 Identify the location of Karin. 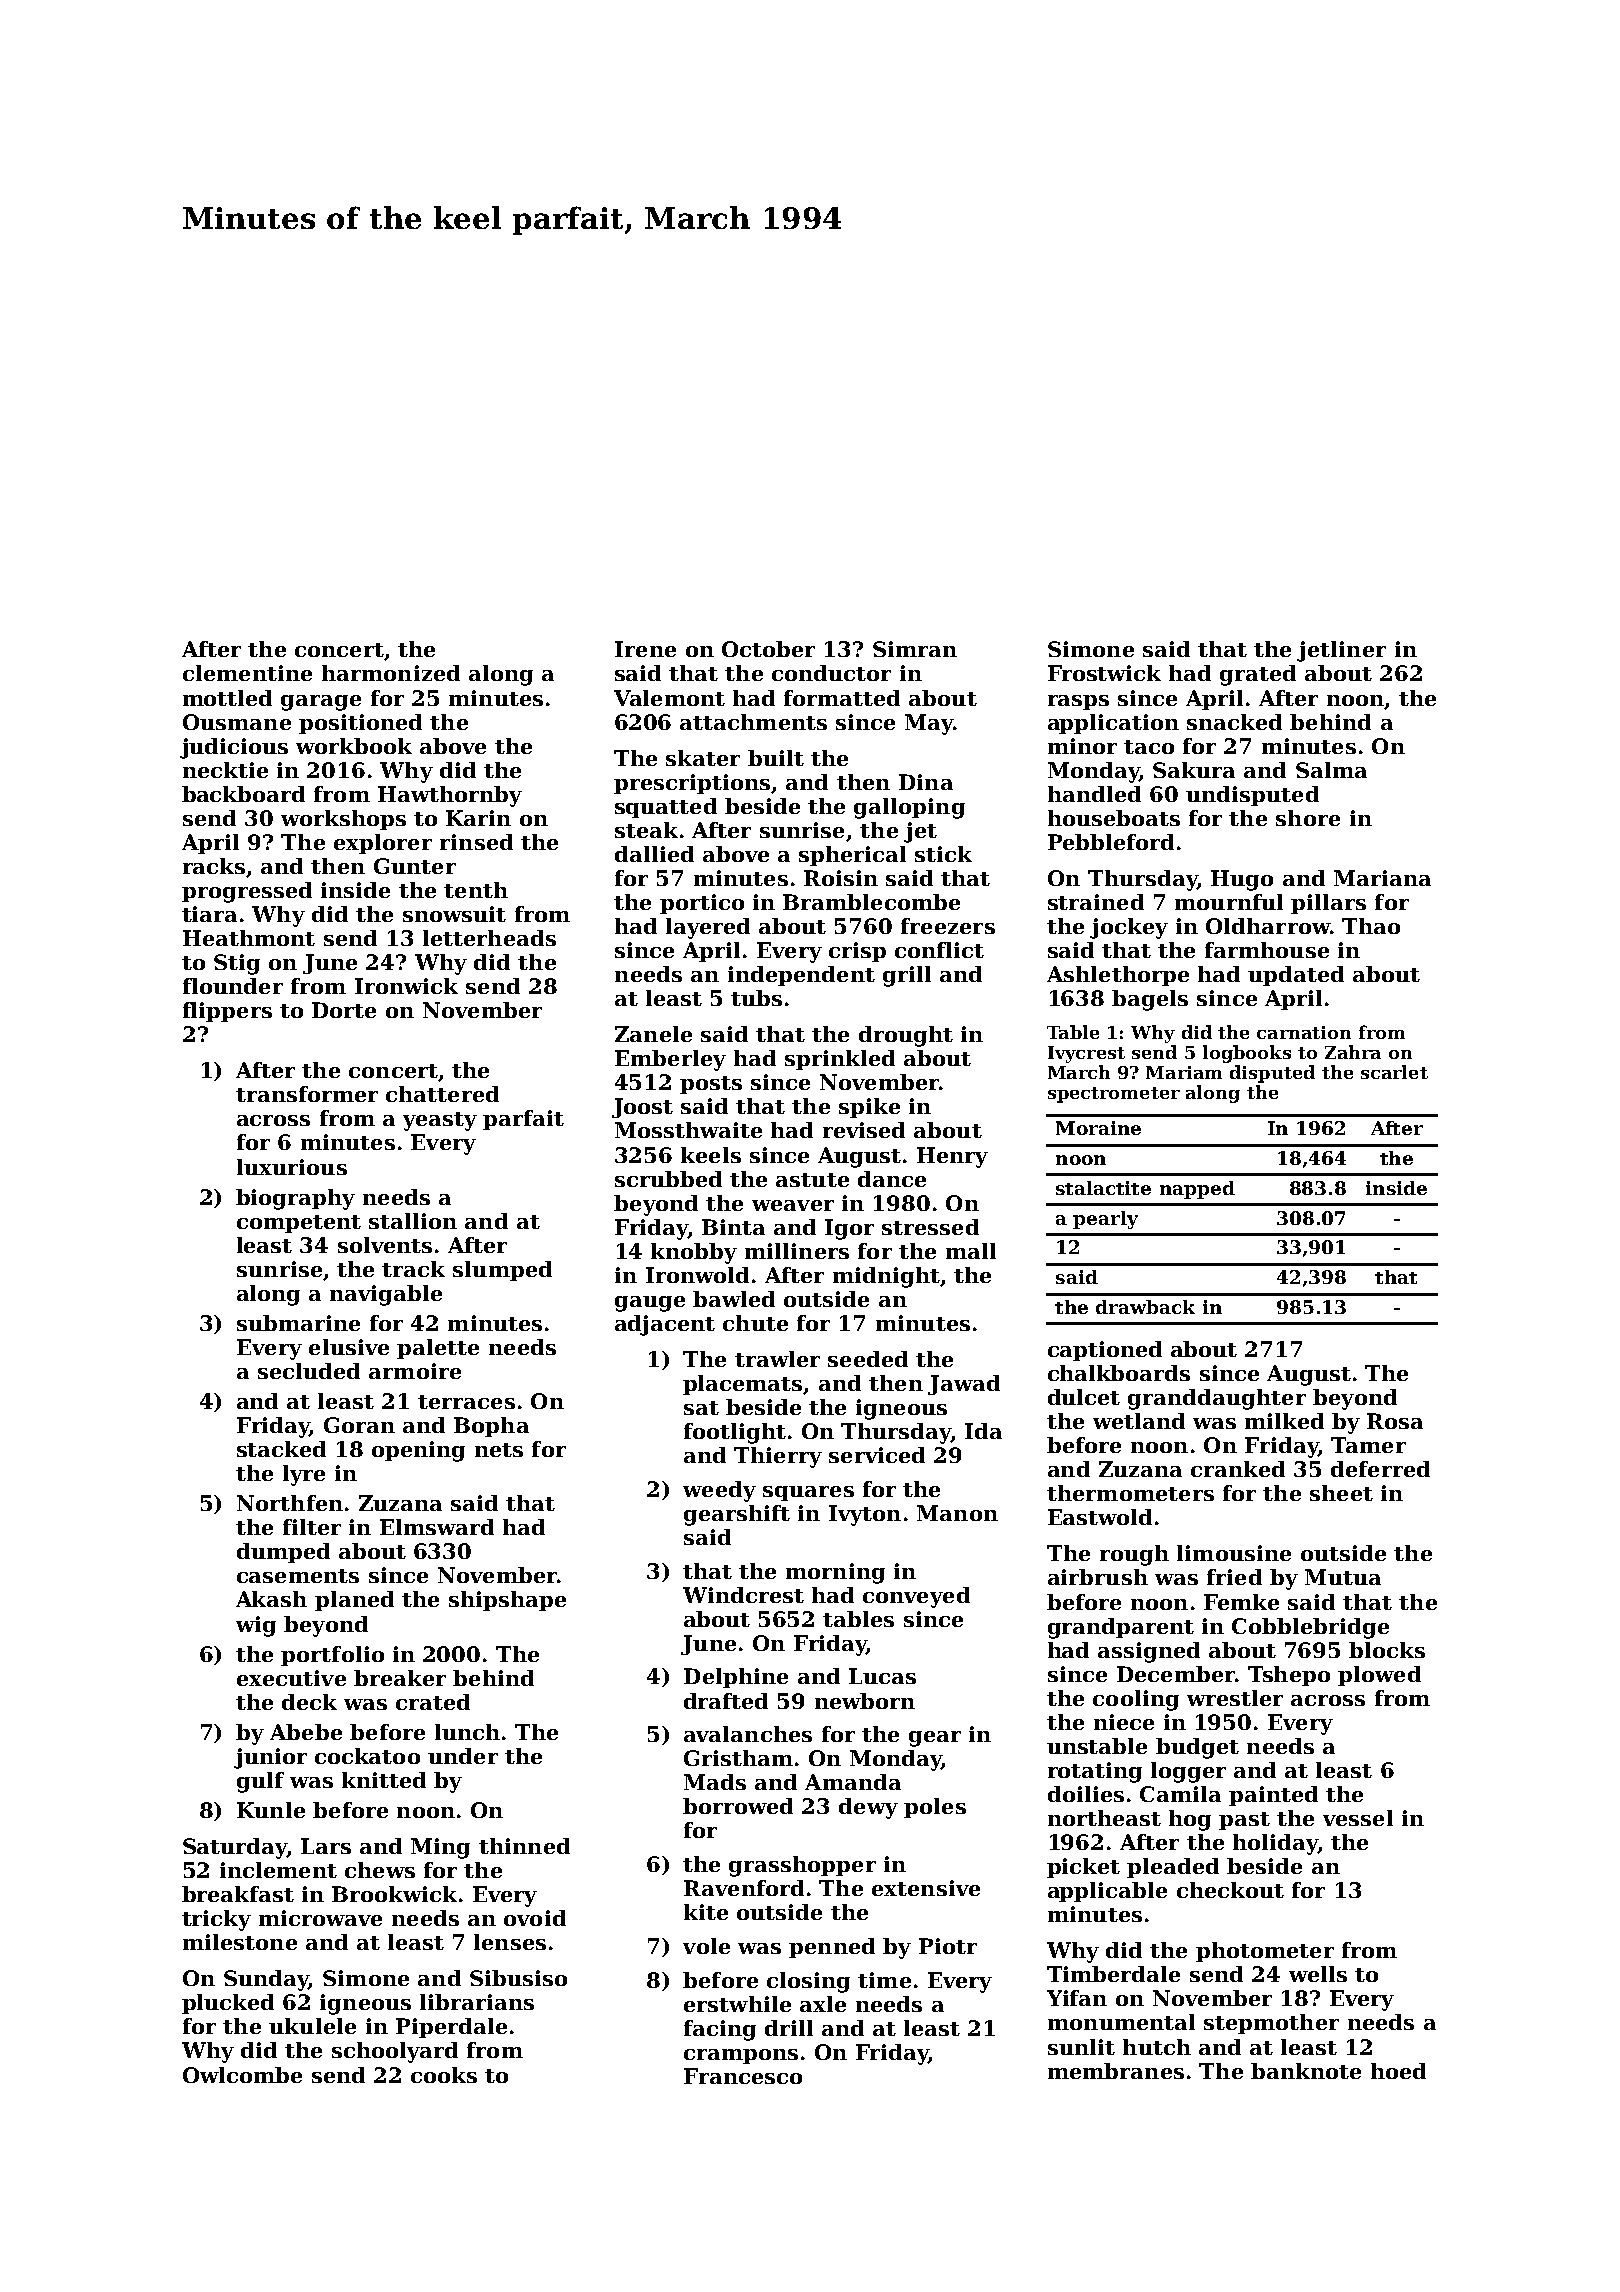
(478, 818).
